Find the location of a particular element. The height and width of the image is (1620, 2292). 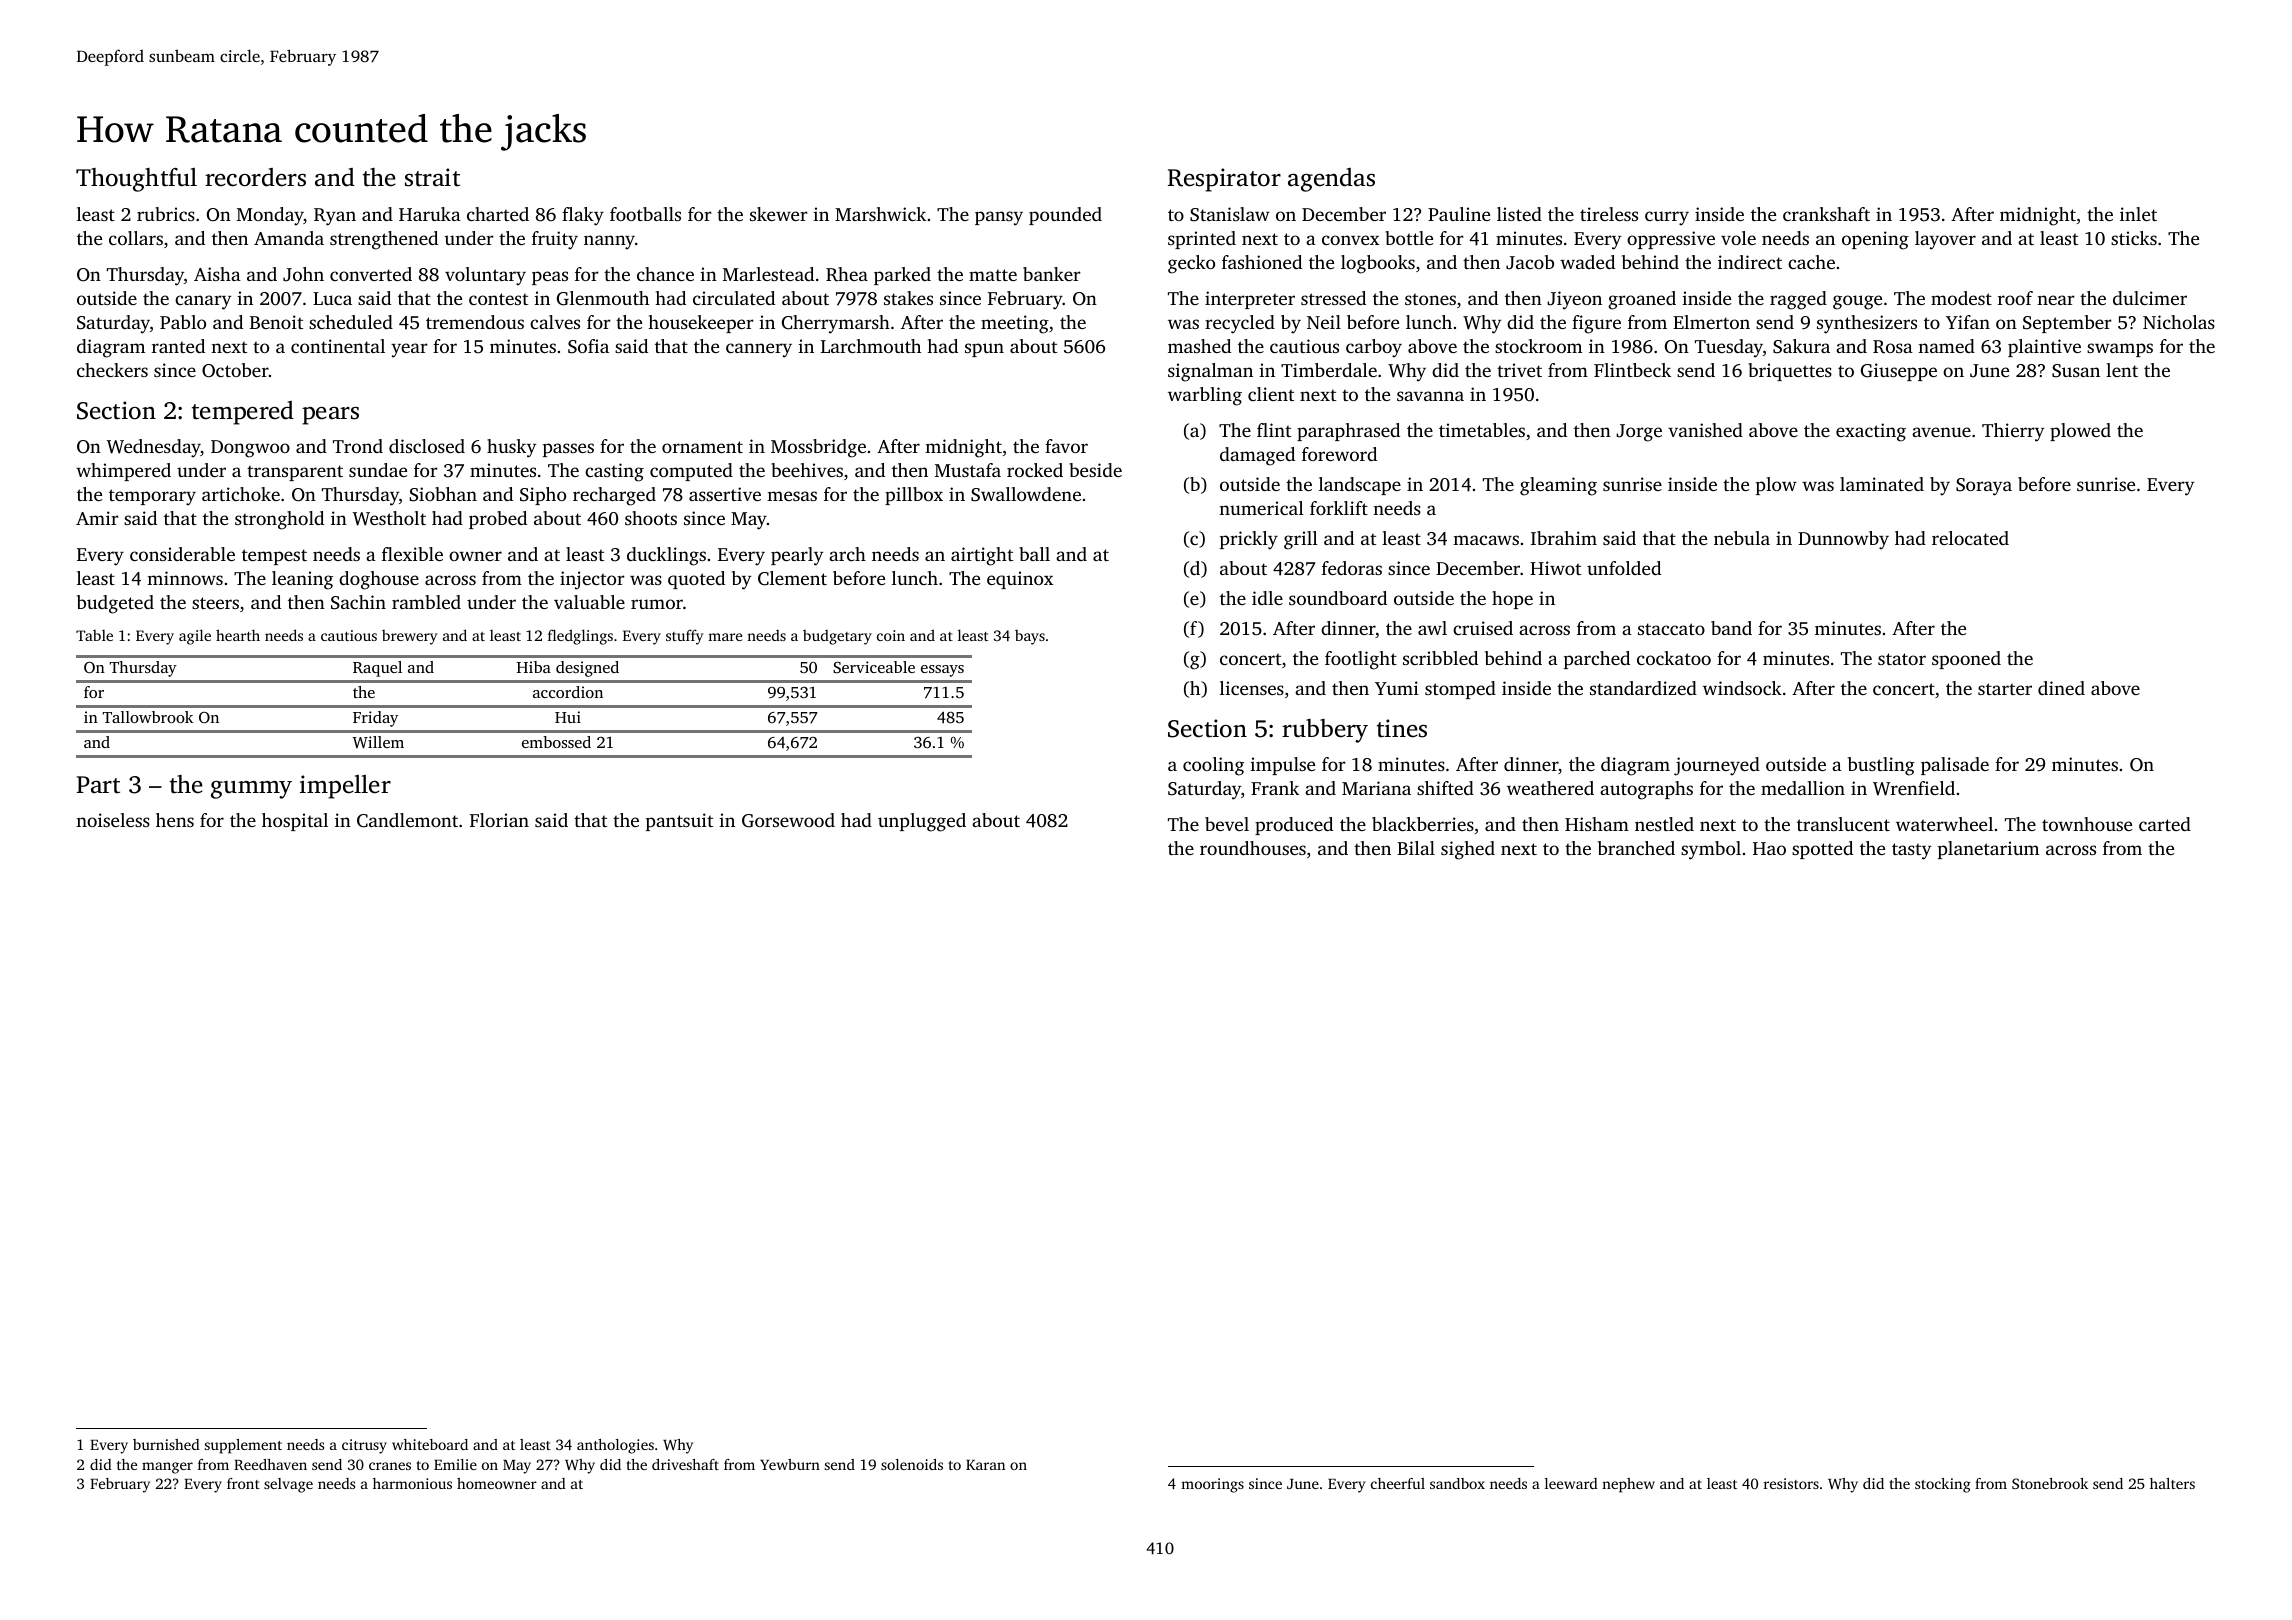

unplugged is located at coordinates (922, 822).
